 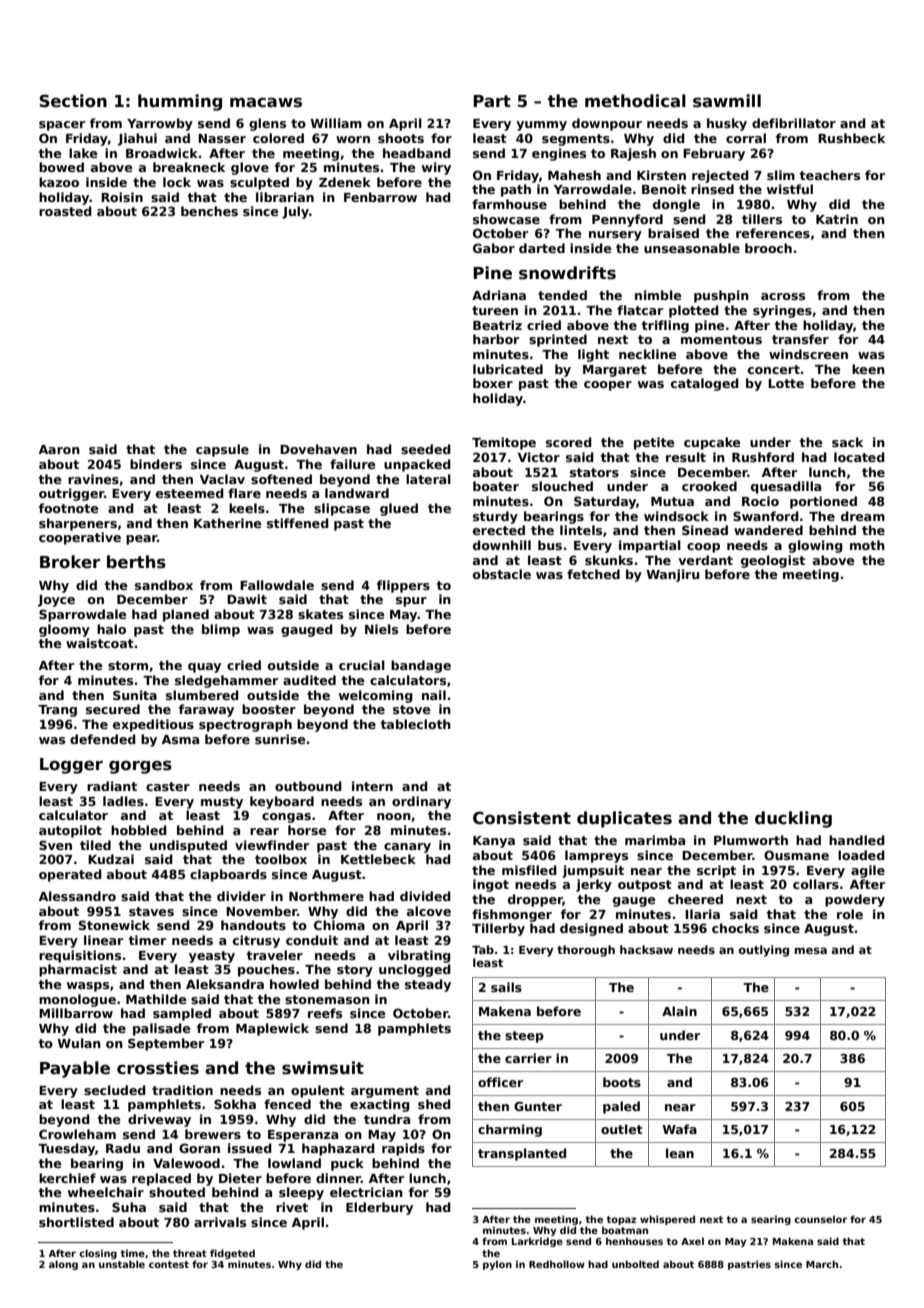 What do you see at coordinates (209, 211) in the screenshot?
I see `benches` at bounding box center [209, 211].
